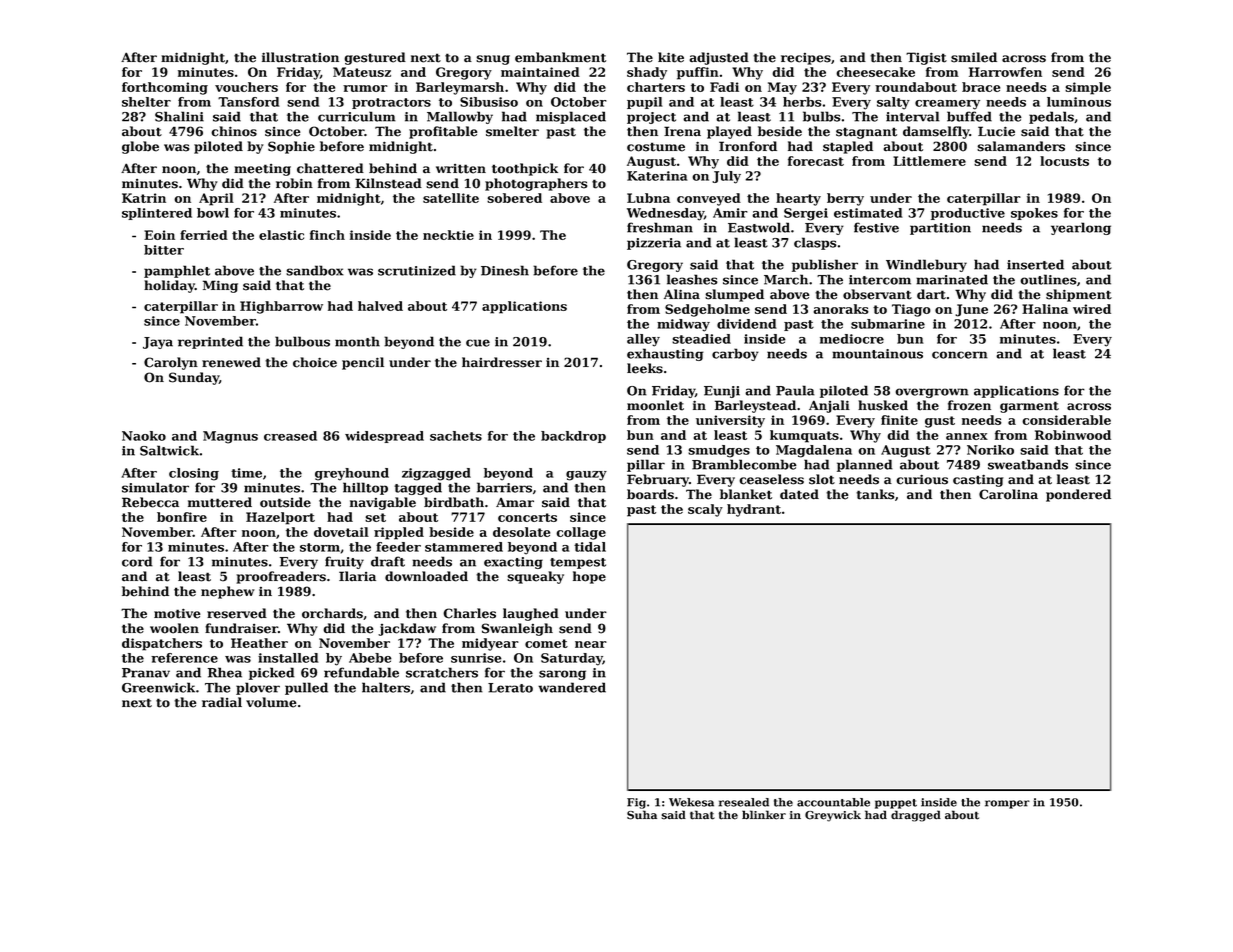 This image has height=952, width=1233. I want to click on leashes, so click(692, 279).
